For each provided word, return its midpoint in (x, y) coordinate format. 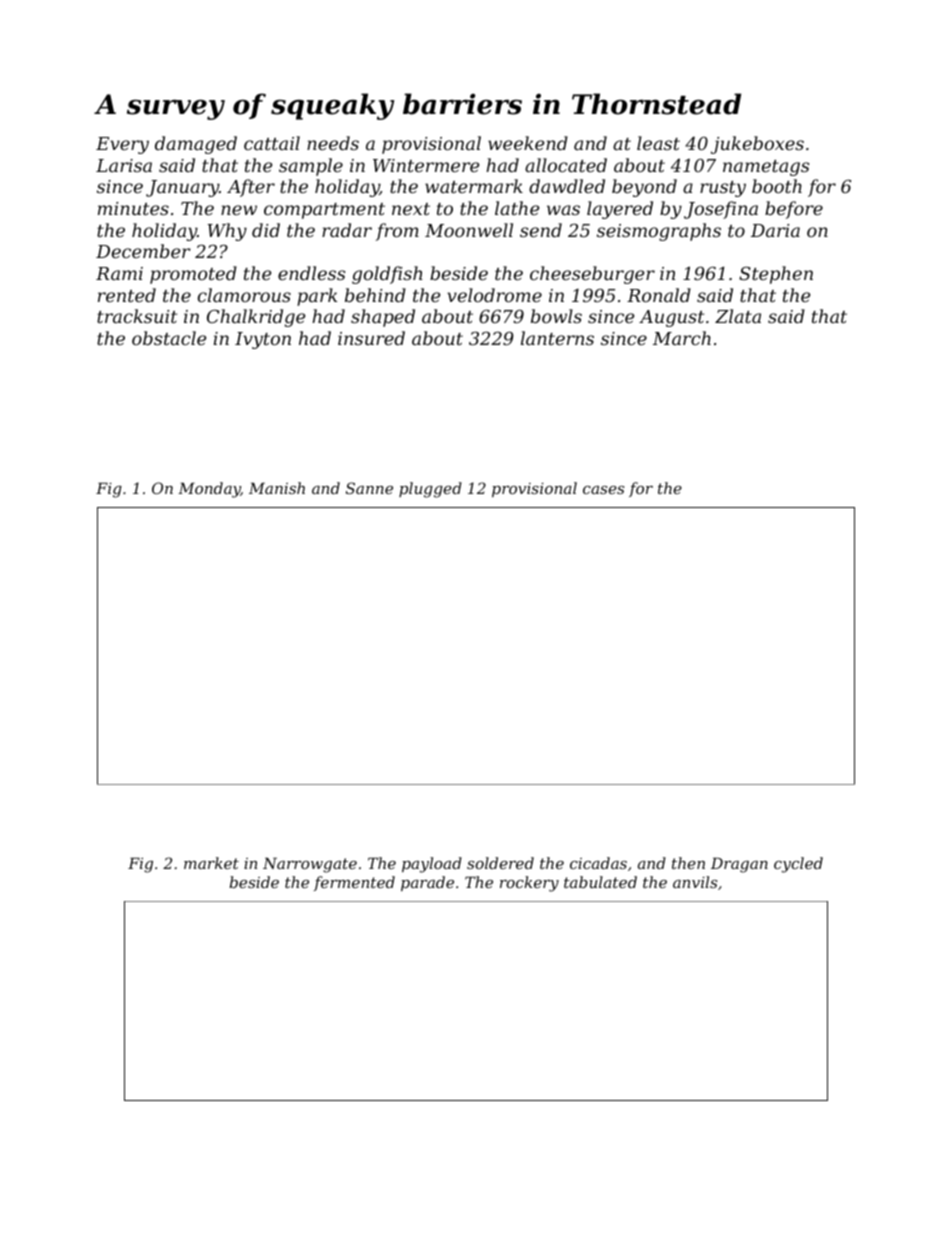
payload (432, 865)
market (211, 863)
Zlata (738, 316)
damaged (196, 145)
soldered (500, 863)
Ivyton (263, 340)
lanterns (557, 338)
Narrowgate (310, 865)
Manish (277, 488)
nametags (766, 168)
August (671, 318)
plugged (430, 490)
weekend (528, 143)
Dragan (739, 865)
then (688, 863)
